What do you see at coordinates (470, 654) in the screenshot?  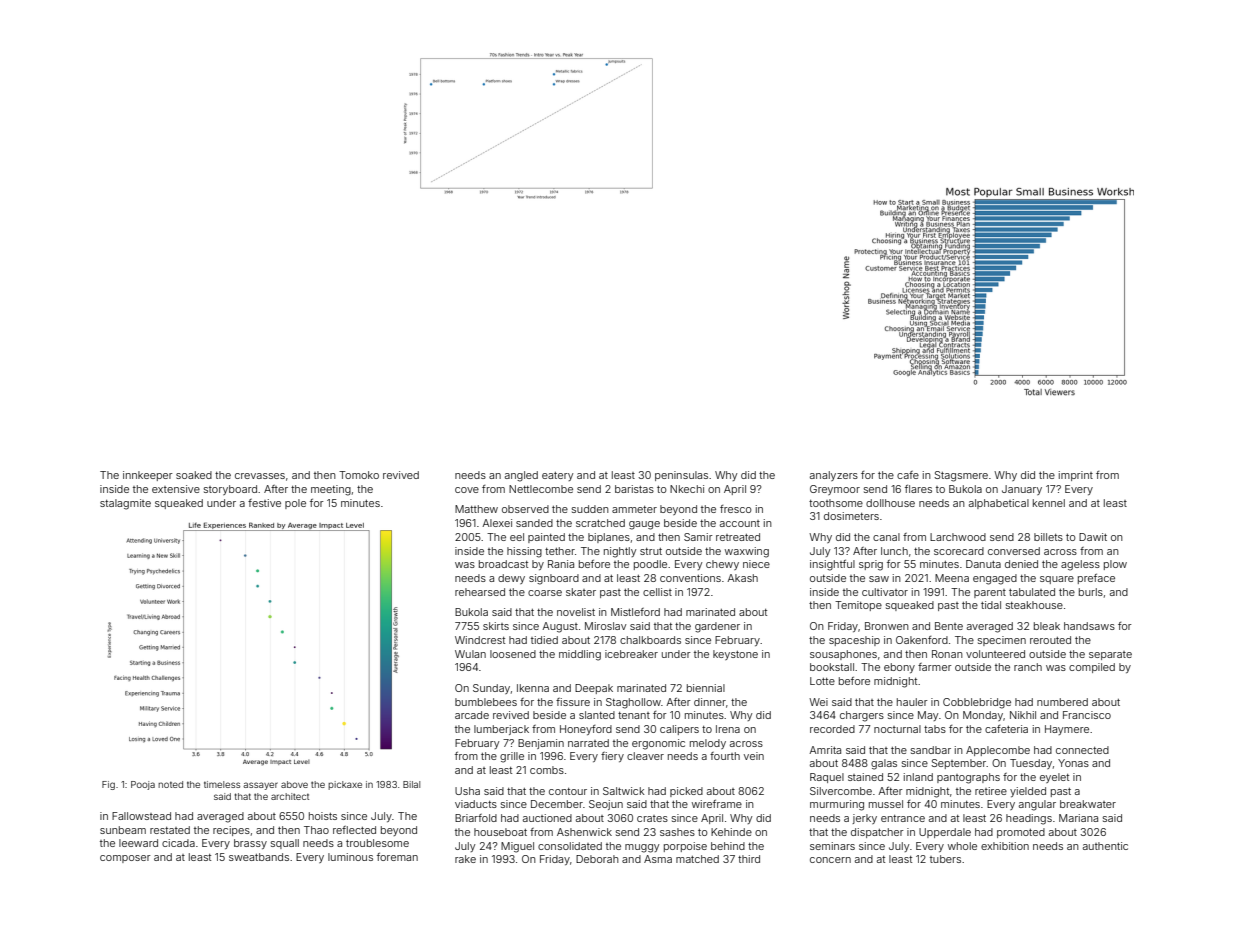 I see `Wulan` at bounding box center [470, 654].
